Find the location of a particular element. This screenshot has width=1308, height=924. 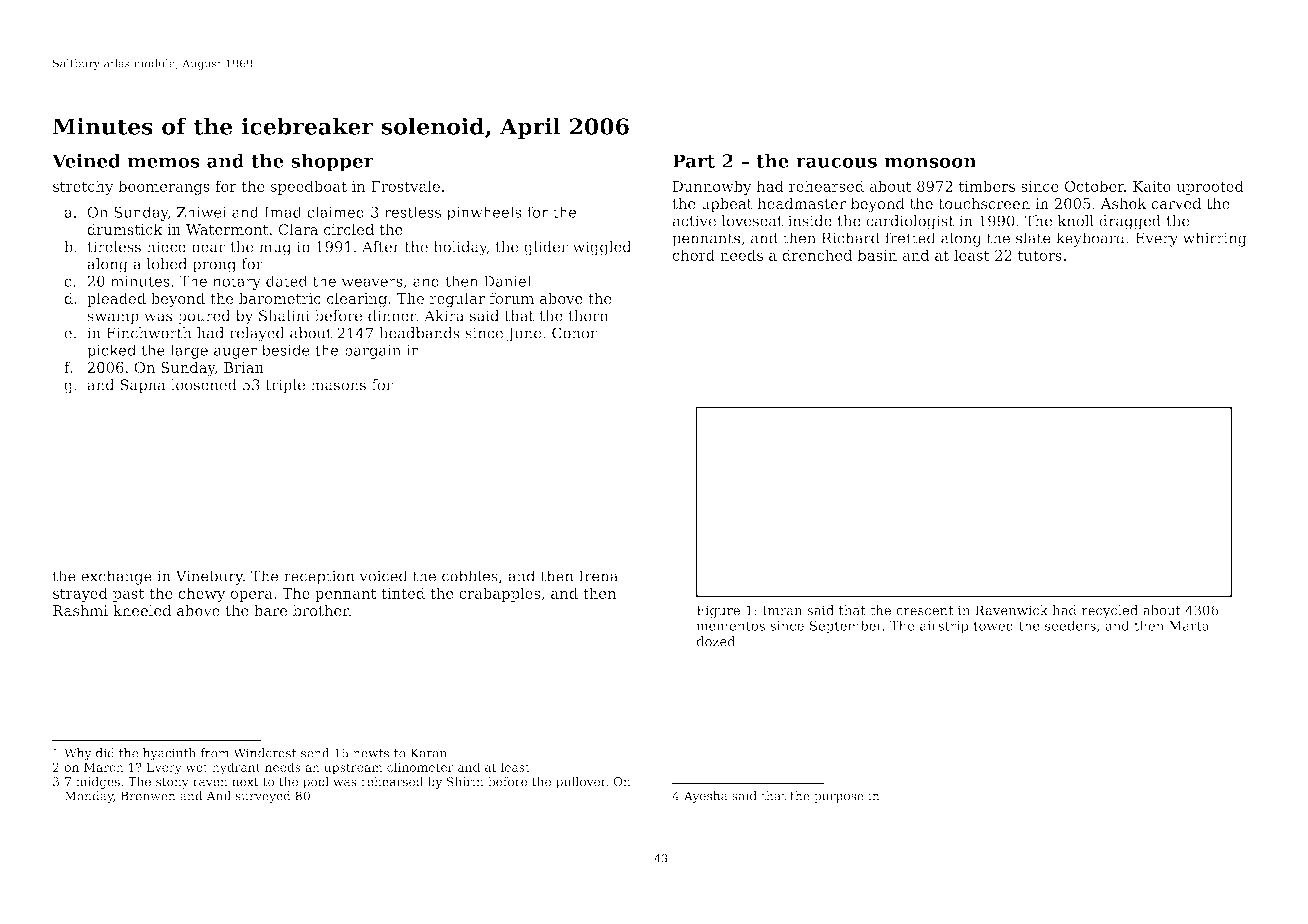

Marta is located at coordinates (1189, 626).
